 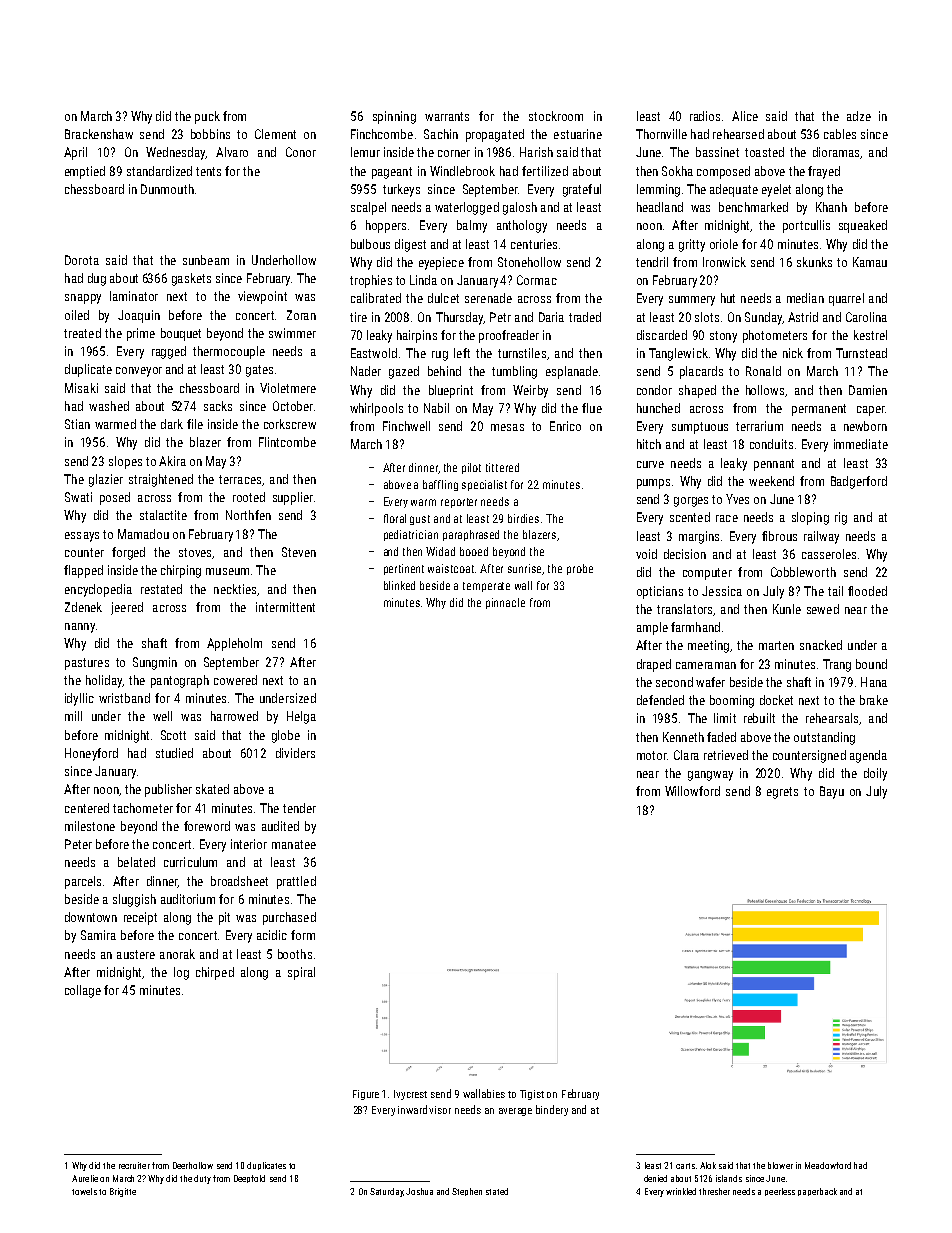 What do you see at coordinates (472, 226) in the screenshot?
I see `balmy` at bounding box center [472, 226].
